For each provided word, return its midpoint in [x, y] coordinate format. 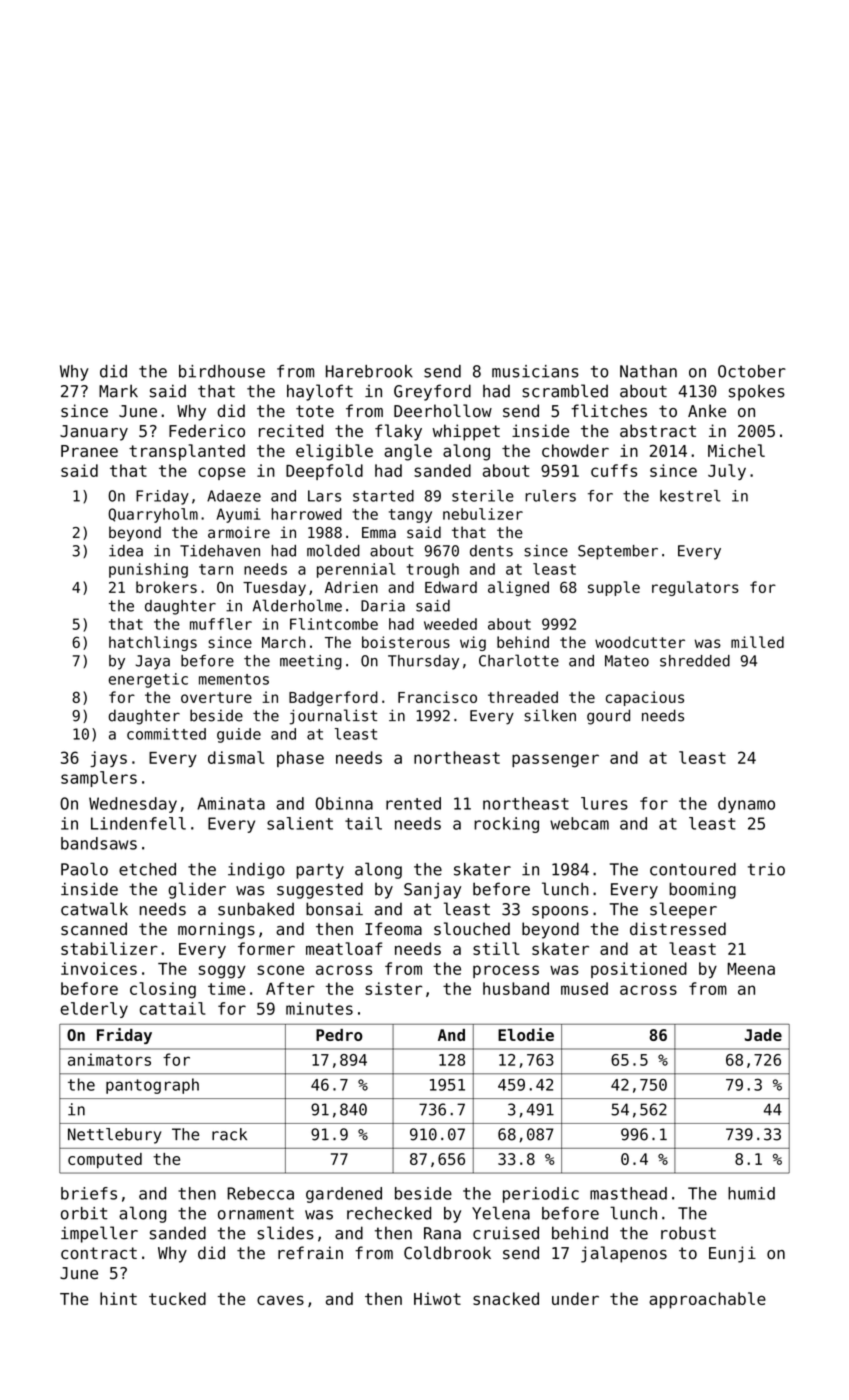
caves [280, 1300]
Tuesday [274, 588]
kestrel [690, 496]
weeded [450, 624]
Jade [763, 1035]
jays [108, 759]
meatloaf [344, 948]
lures [604, 803]
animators [109, 1059]
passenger [555, 761]
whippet [466, 432]
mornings [216, 930]
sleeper [683, 910]
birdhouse [222, 371]
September [618, 552]
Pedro [339, 1035]
